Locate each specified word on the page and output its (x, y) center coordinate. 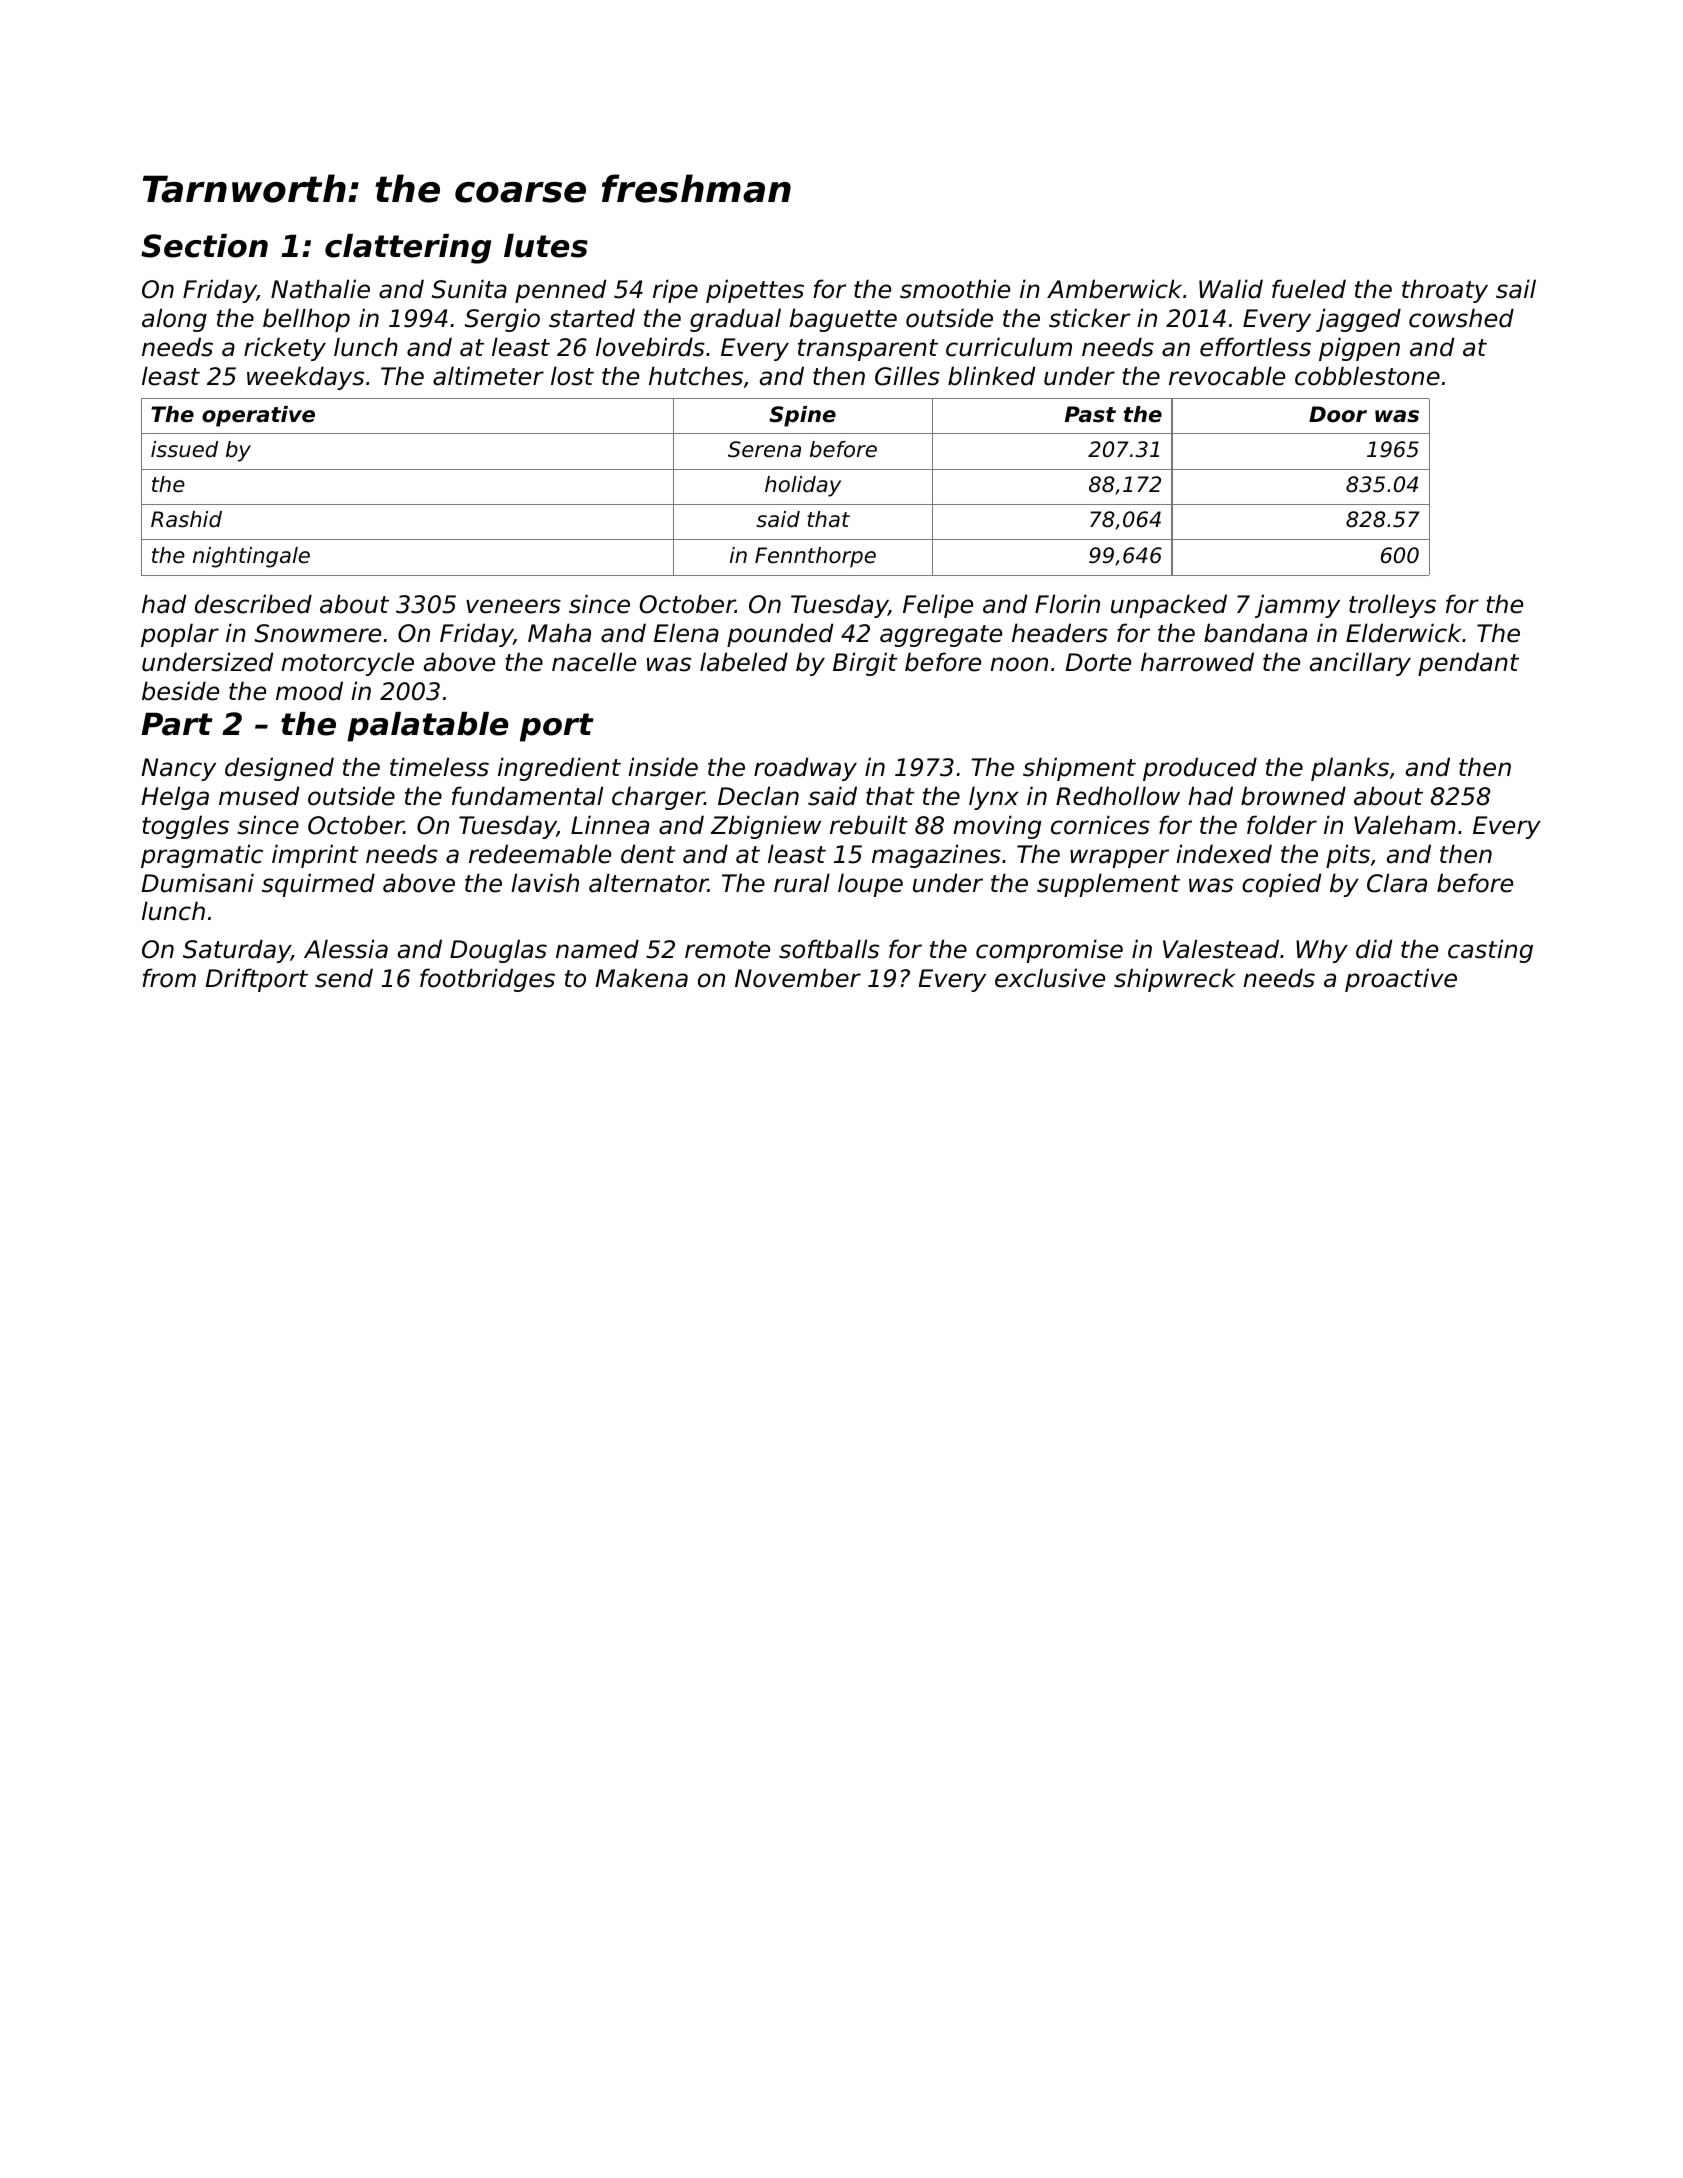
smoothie (955, 289)
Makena (641, 978)
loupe (870, 885)
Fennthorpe (815, 557)
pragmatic (202, 856)
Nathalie (320, 289)
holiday (803, 486)
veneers (513, 606)
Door (1338, 414)
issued (184, 449)
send (344, 978)
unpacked (1169, 606)
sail (1516, 289)
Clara (1397, 883)
